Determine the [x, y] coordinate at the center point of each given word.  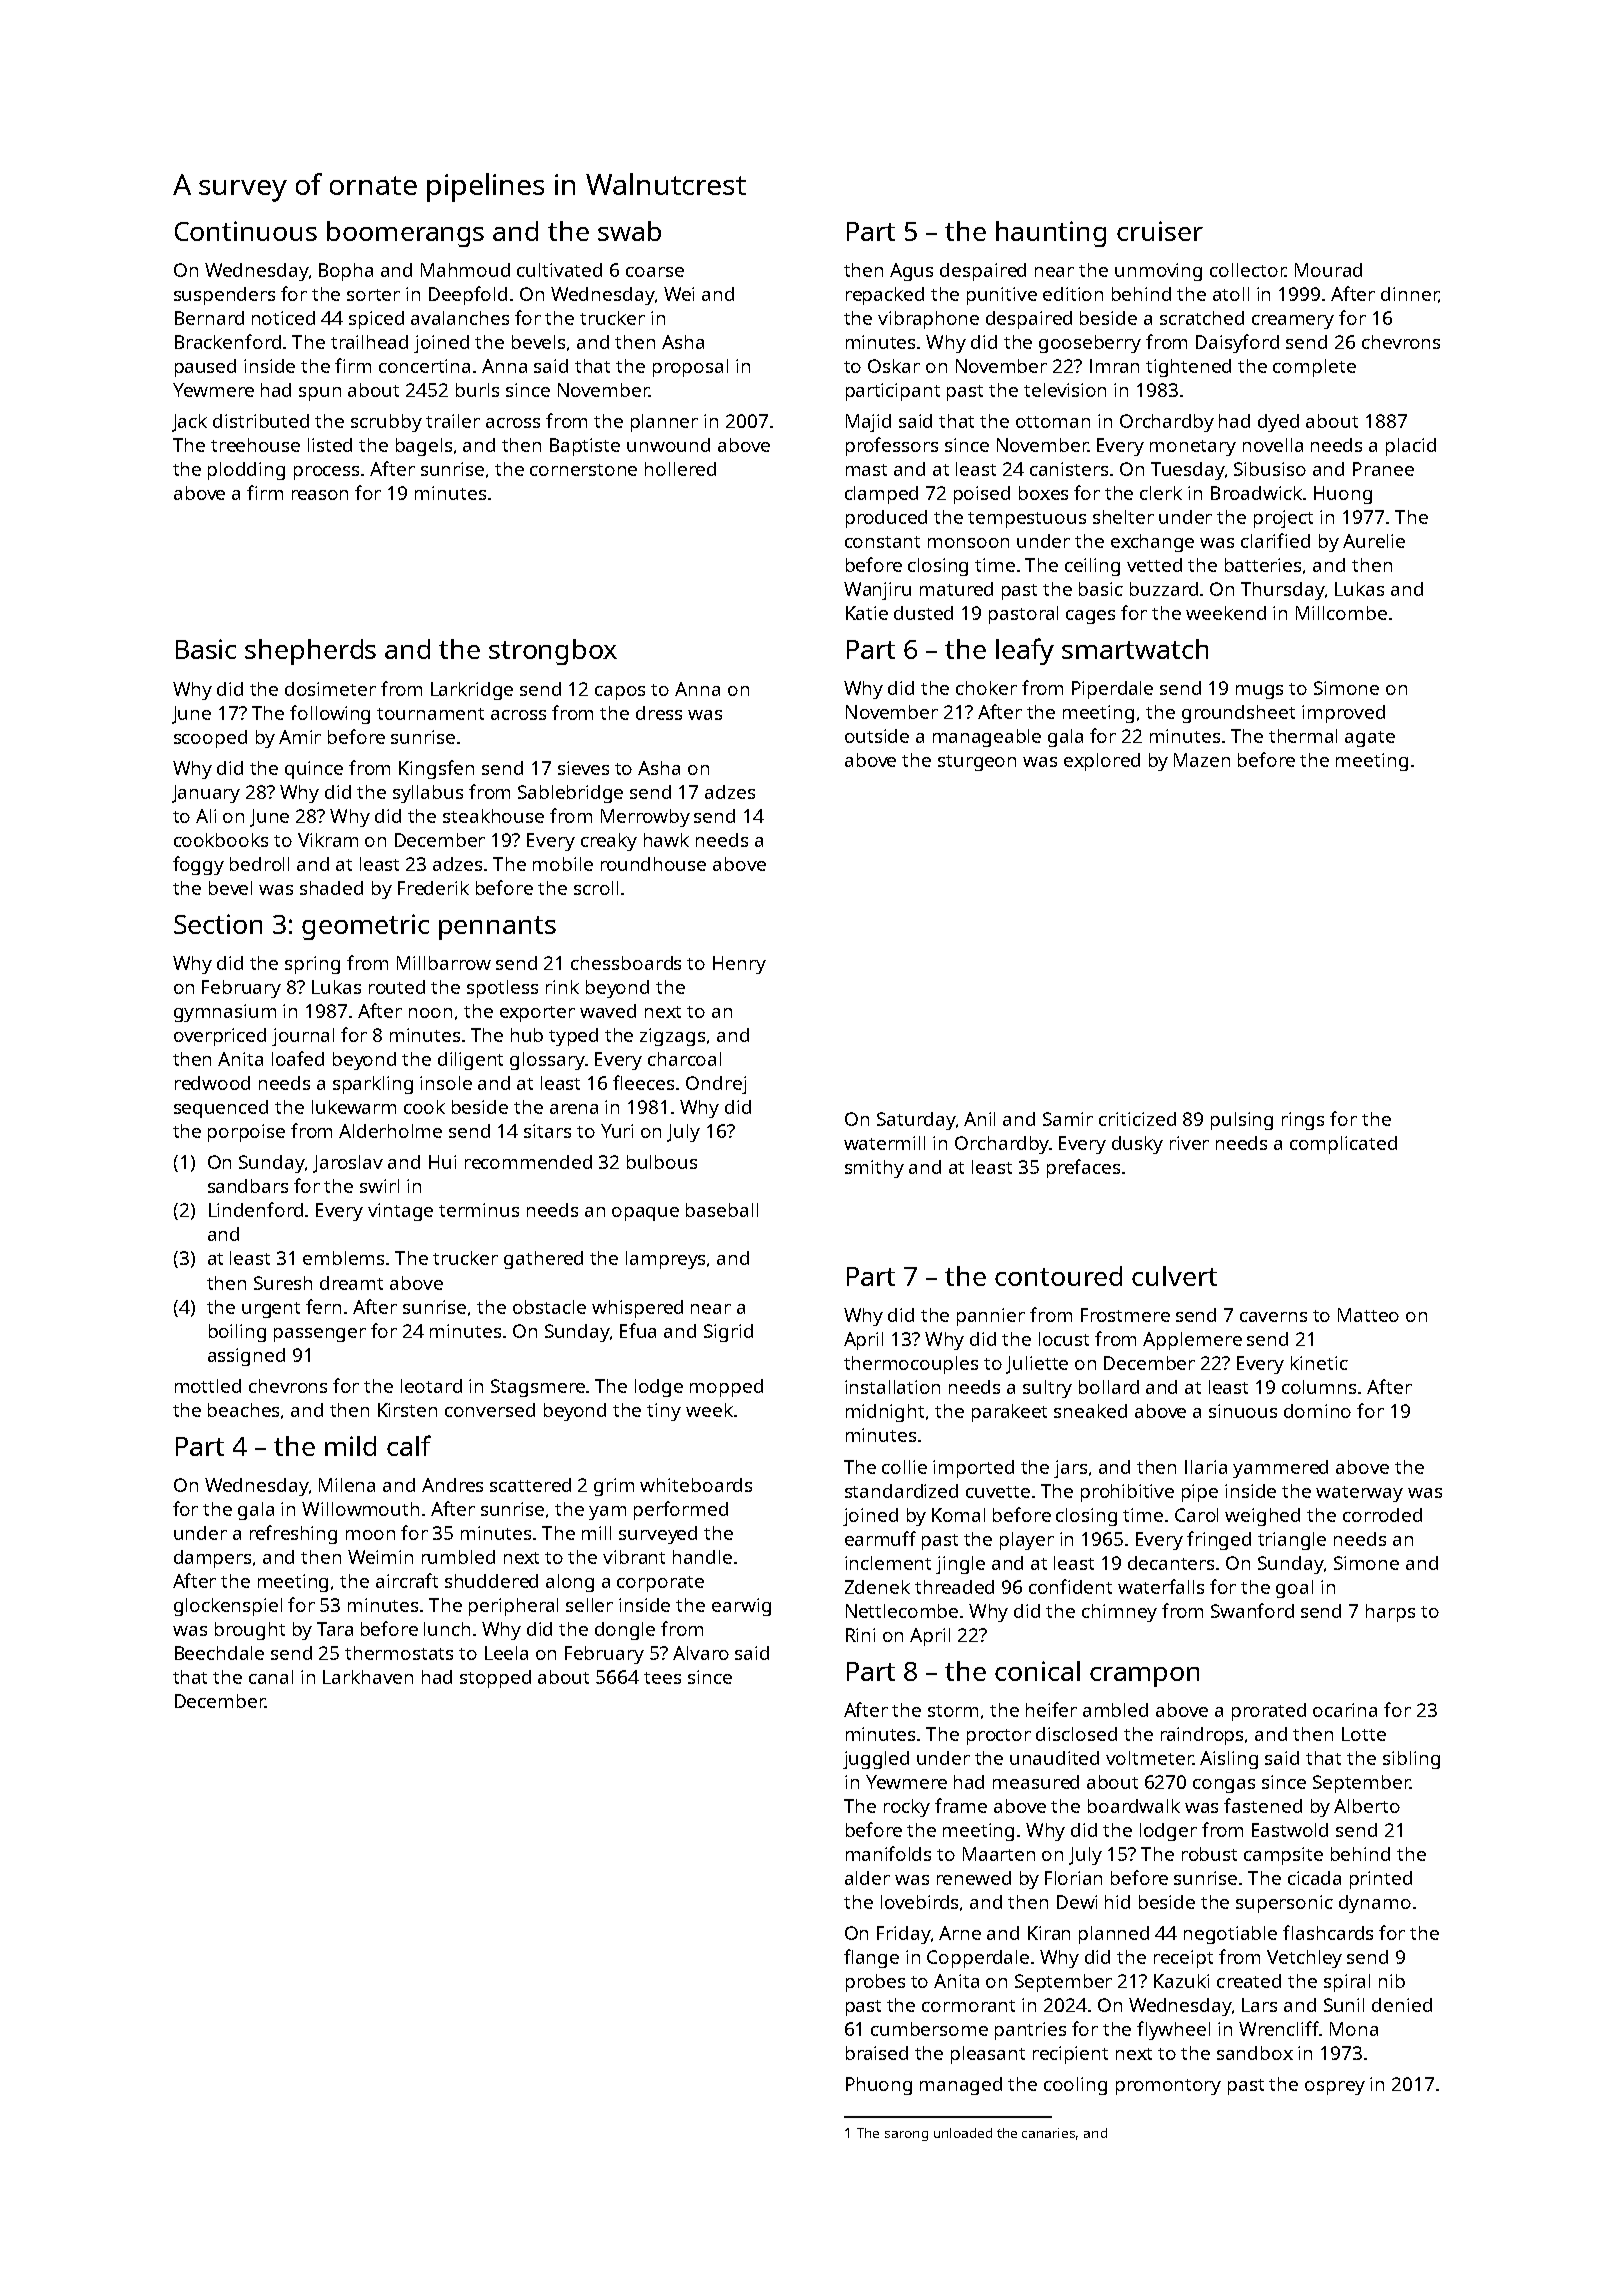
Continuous [246, 231]
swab [629, 231]
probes [875, 1983]
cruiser [1160, 231]
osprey [1335, 2088]
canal [271, 1677]
